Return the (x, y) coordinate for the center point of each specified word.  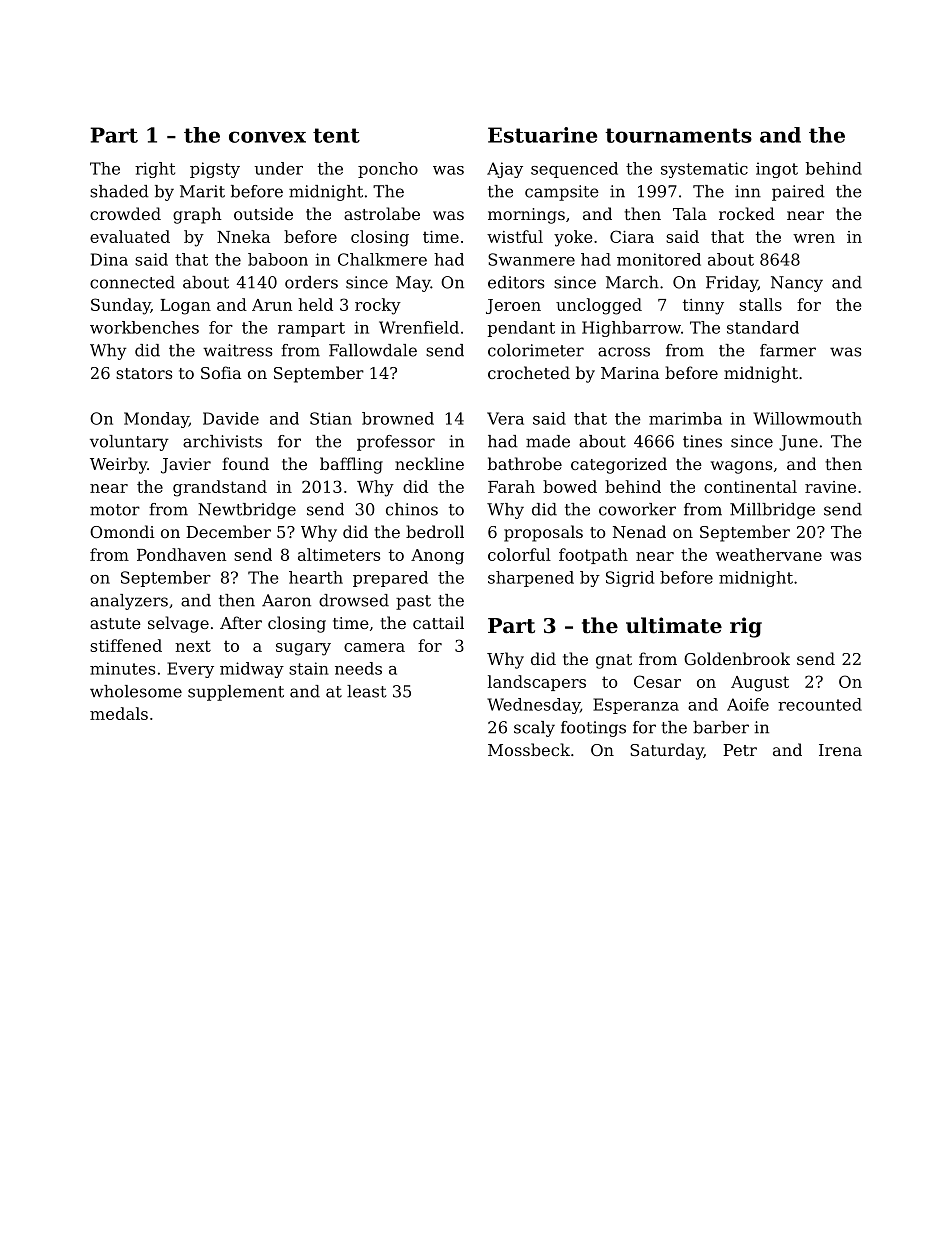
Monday (156, 420)
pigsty (215, 170)
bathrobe (525, 463)
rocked (747, 213)
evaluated (130, 236)
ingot (777, 170)
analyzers (129, 602)
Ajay (505, 170)
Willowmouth (807, 418)
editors (516, 282)
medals (119, 713)
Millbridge (772, 511)
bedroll (435, 531)
